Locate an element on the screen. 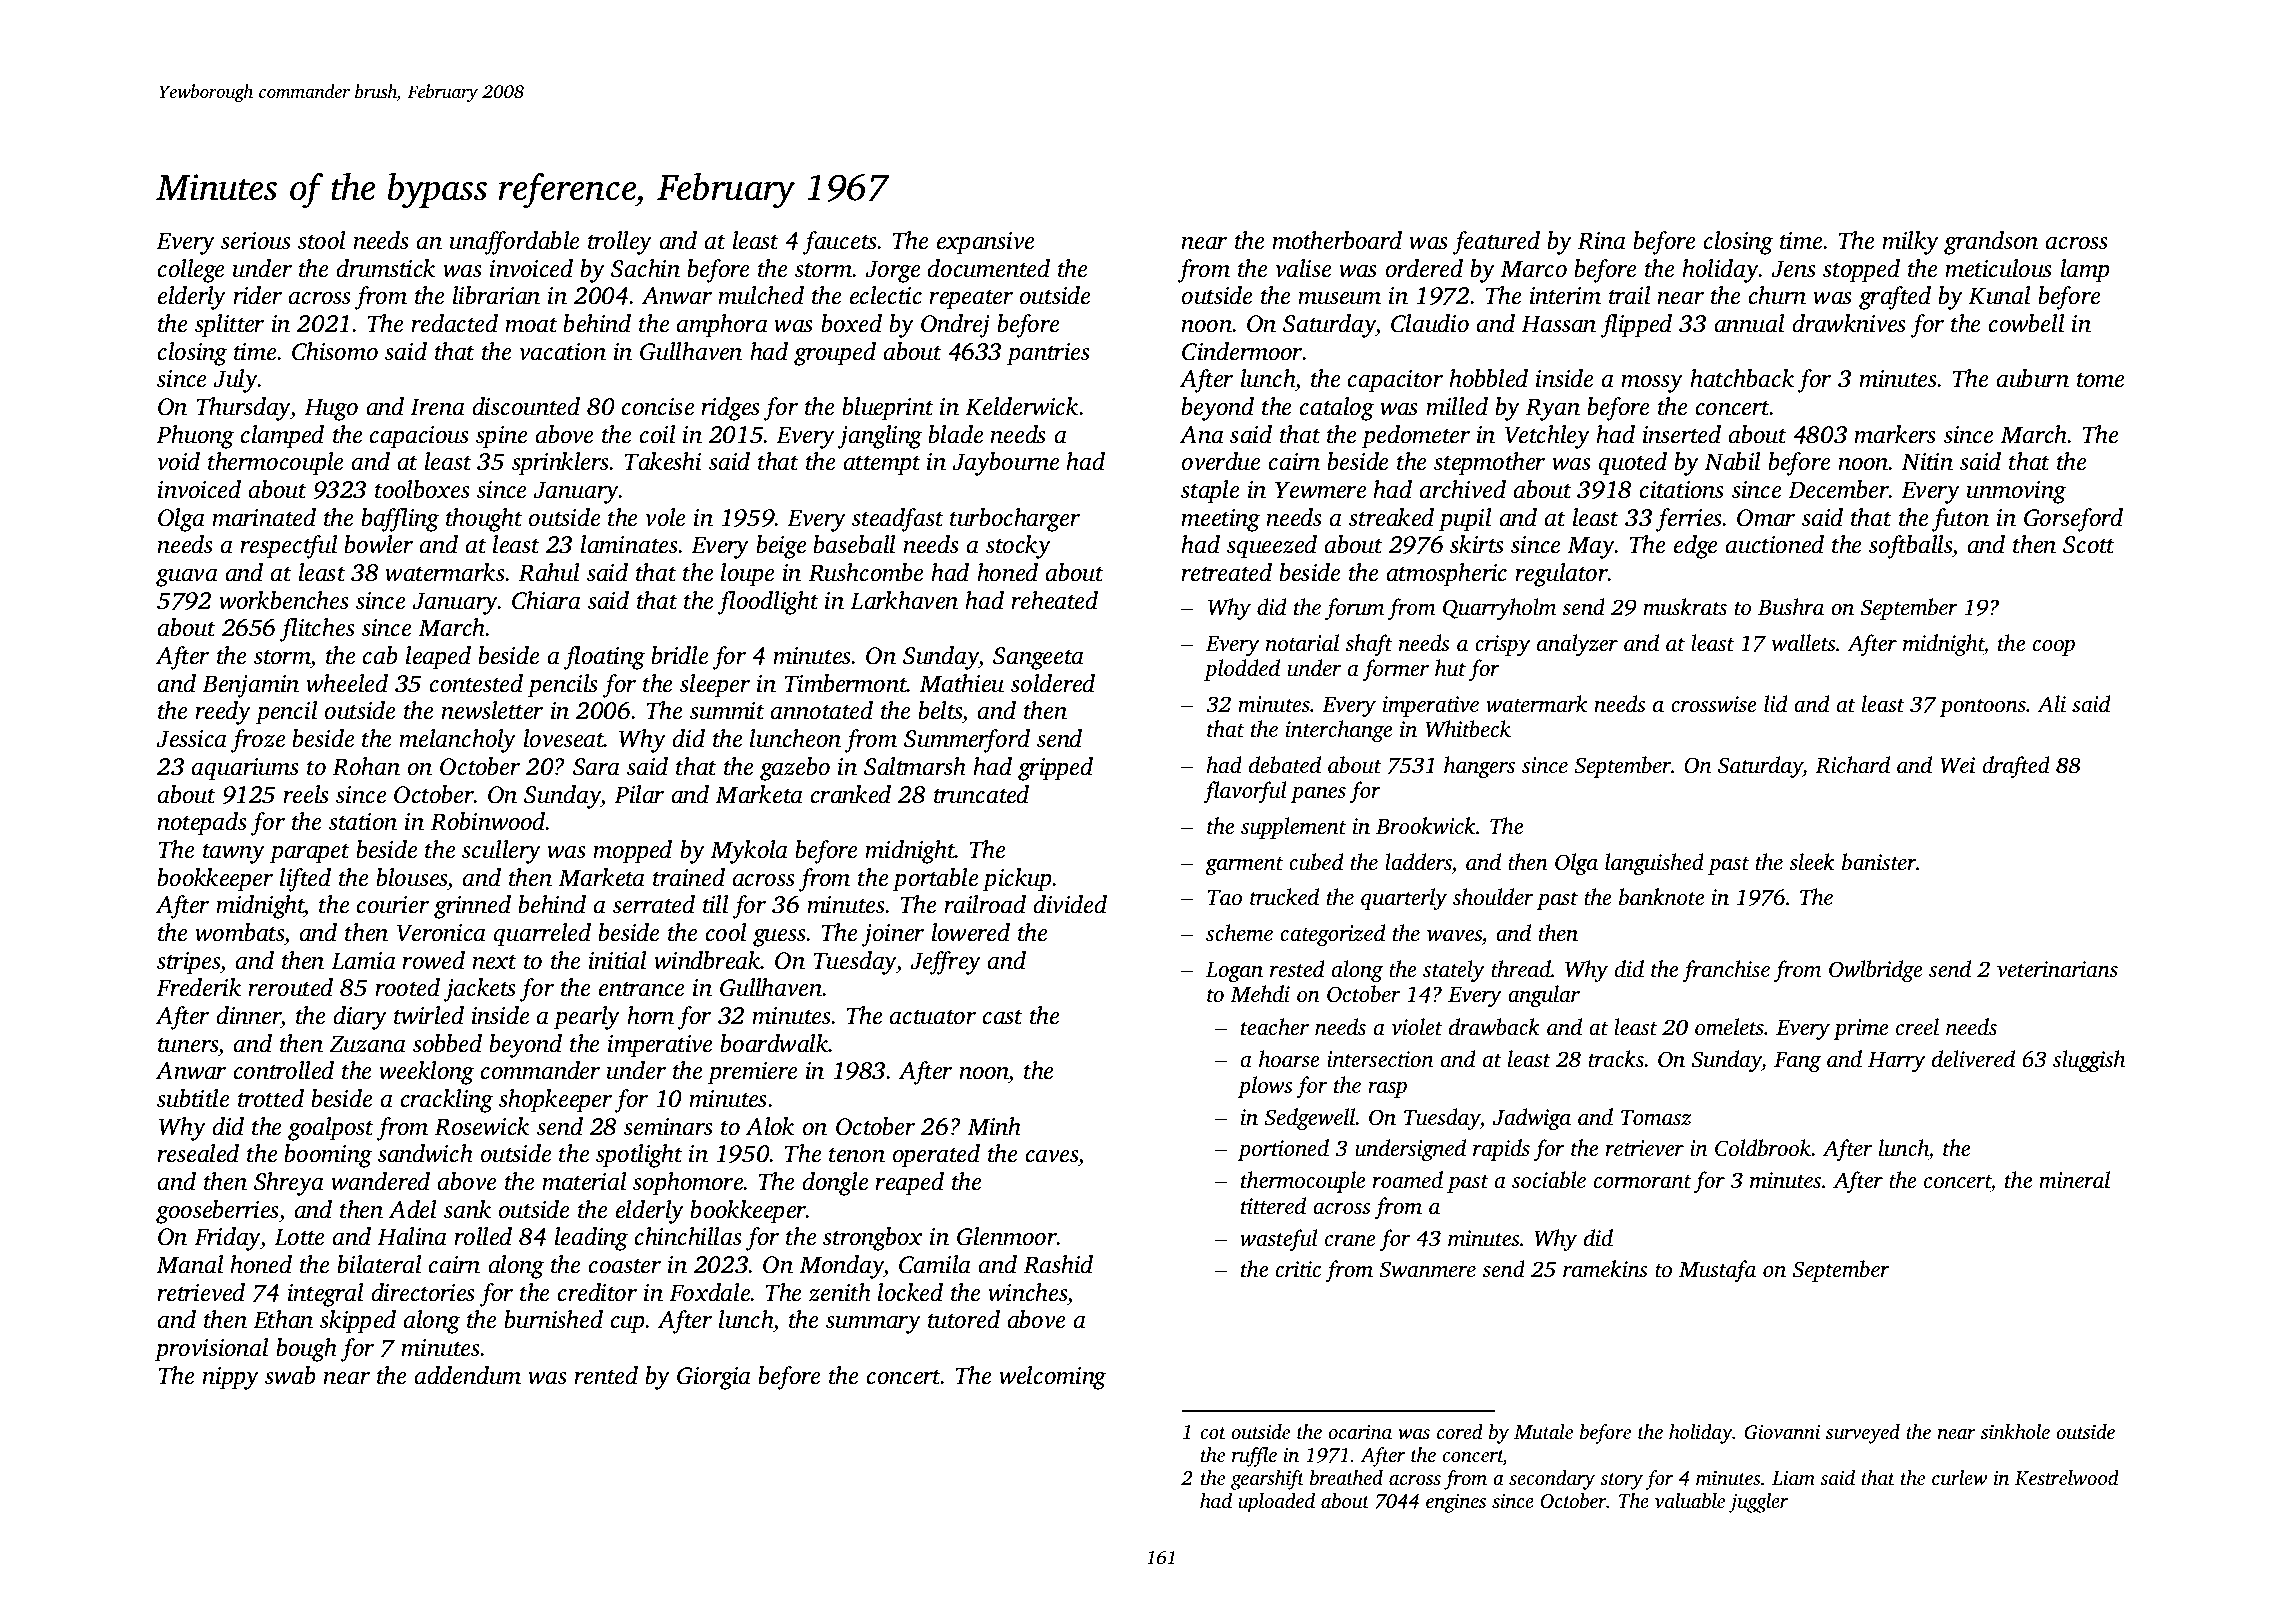  unmoving is located at coordinates (2016, 492).
